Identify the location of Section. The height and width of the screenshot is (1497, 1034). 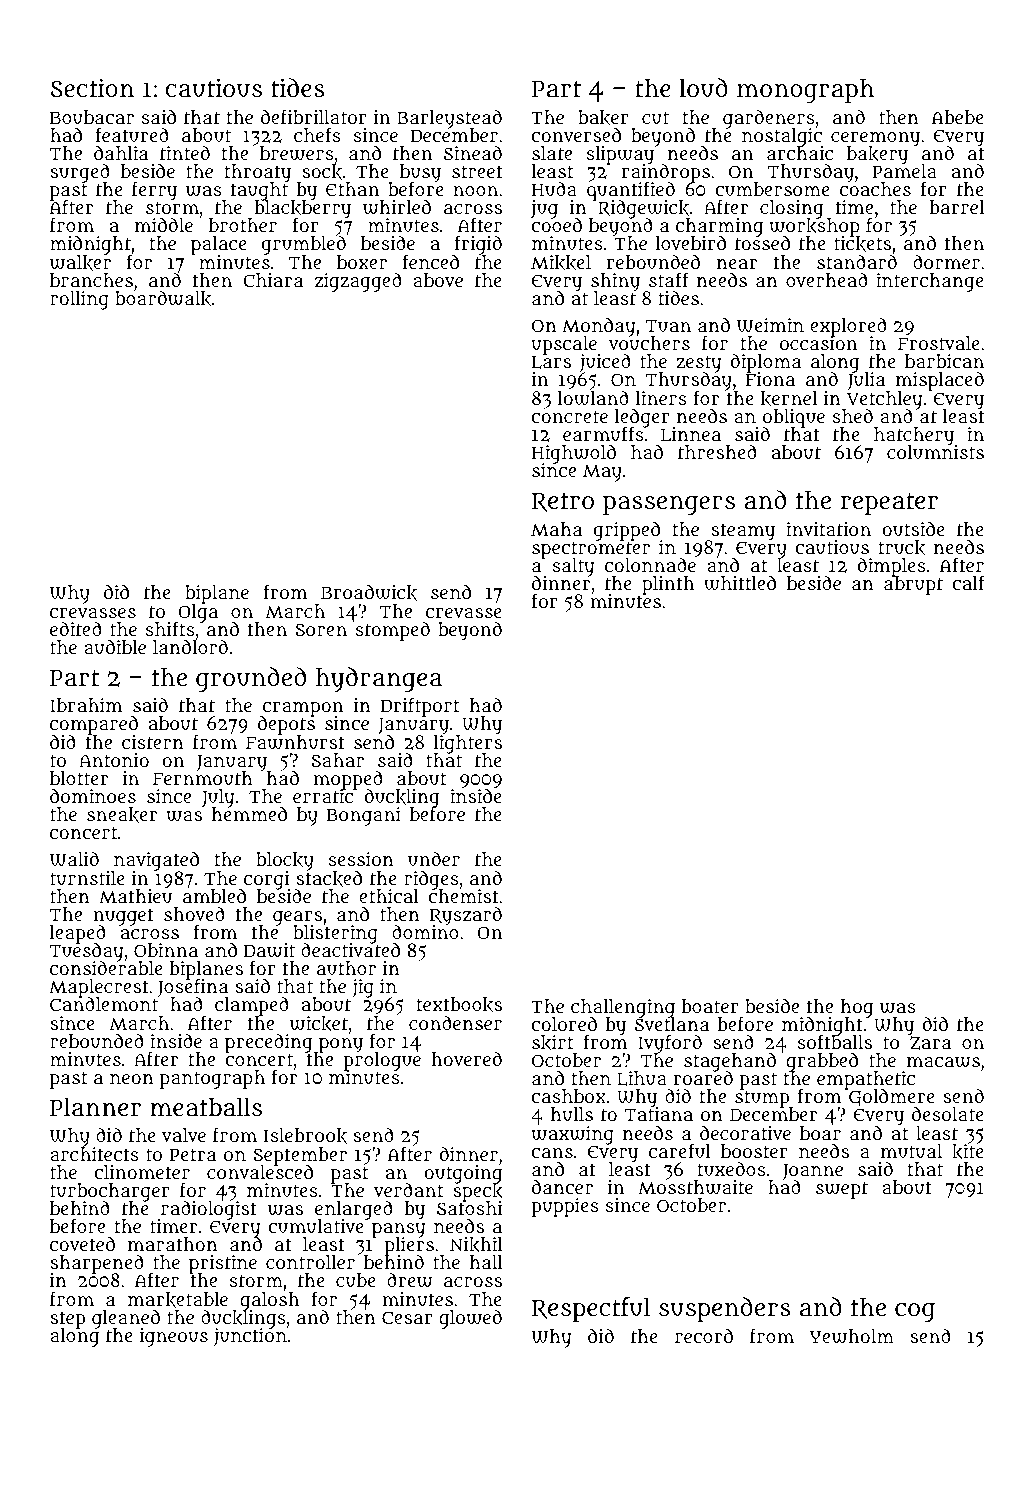
(92, 87).
